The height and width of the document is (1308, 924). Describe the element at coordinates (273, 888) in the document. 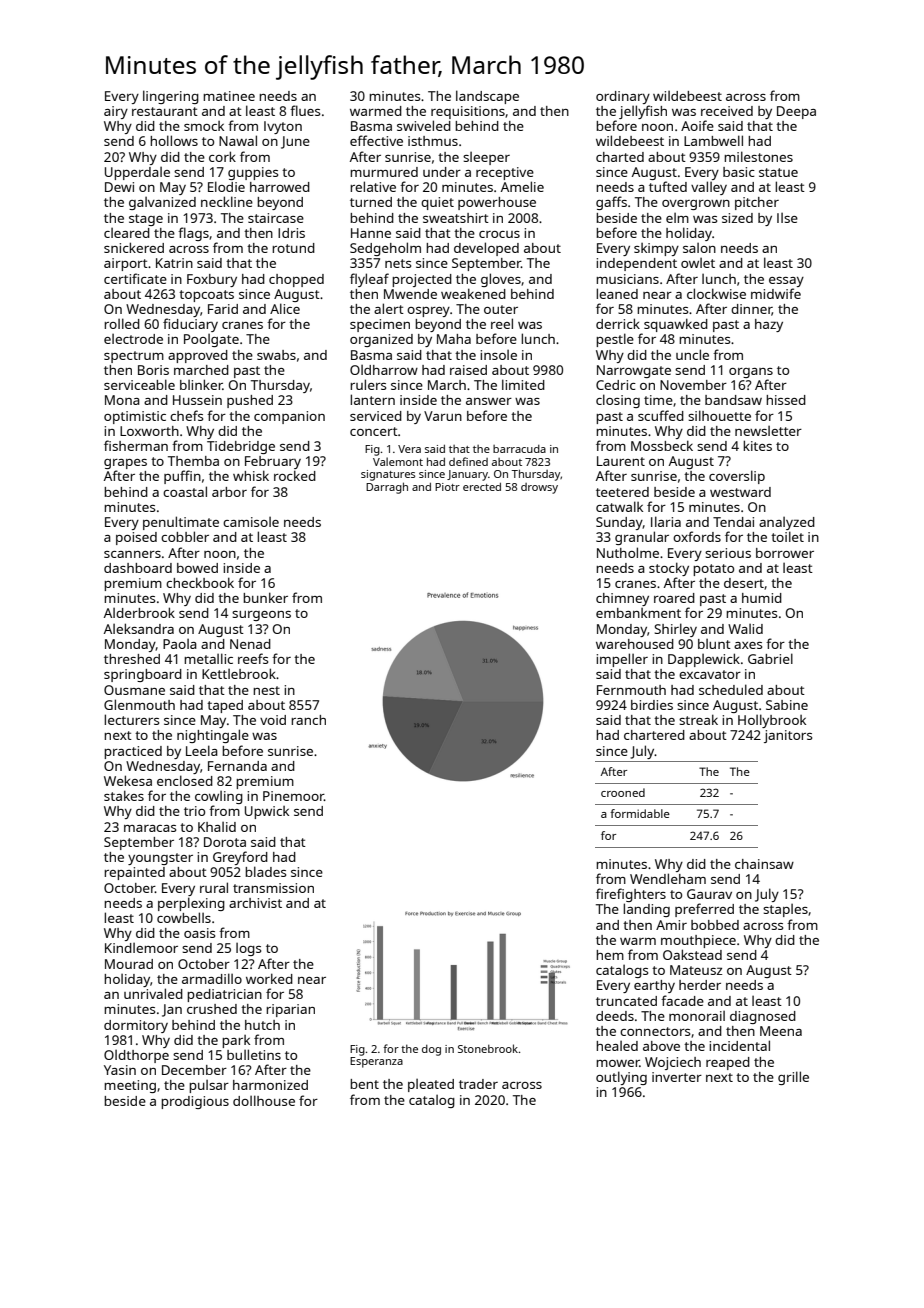

I see `transmission` at that location.
